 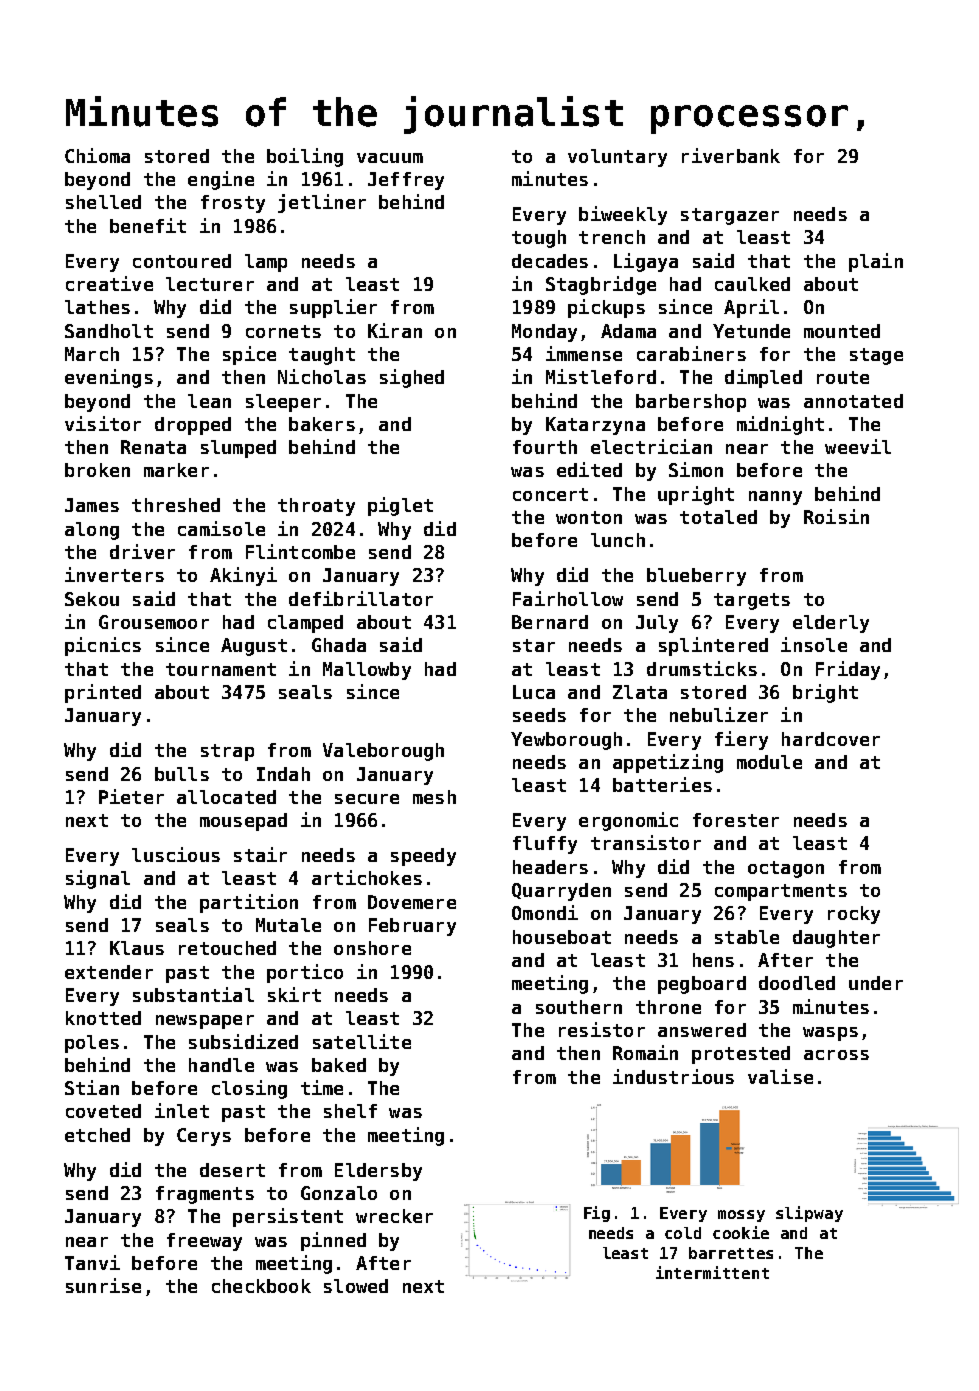 What do you see at coordinates (305, 157) in the page?
I see `boiling` at bounding box center [305, 157].
